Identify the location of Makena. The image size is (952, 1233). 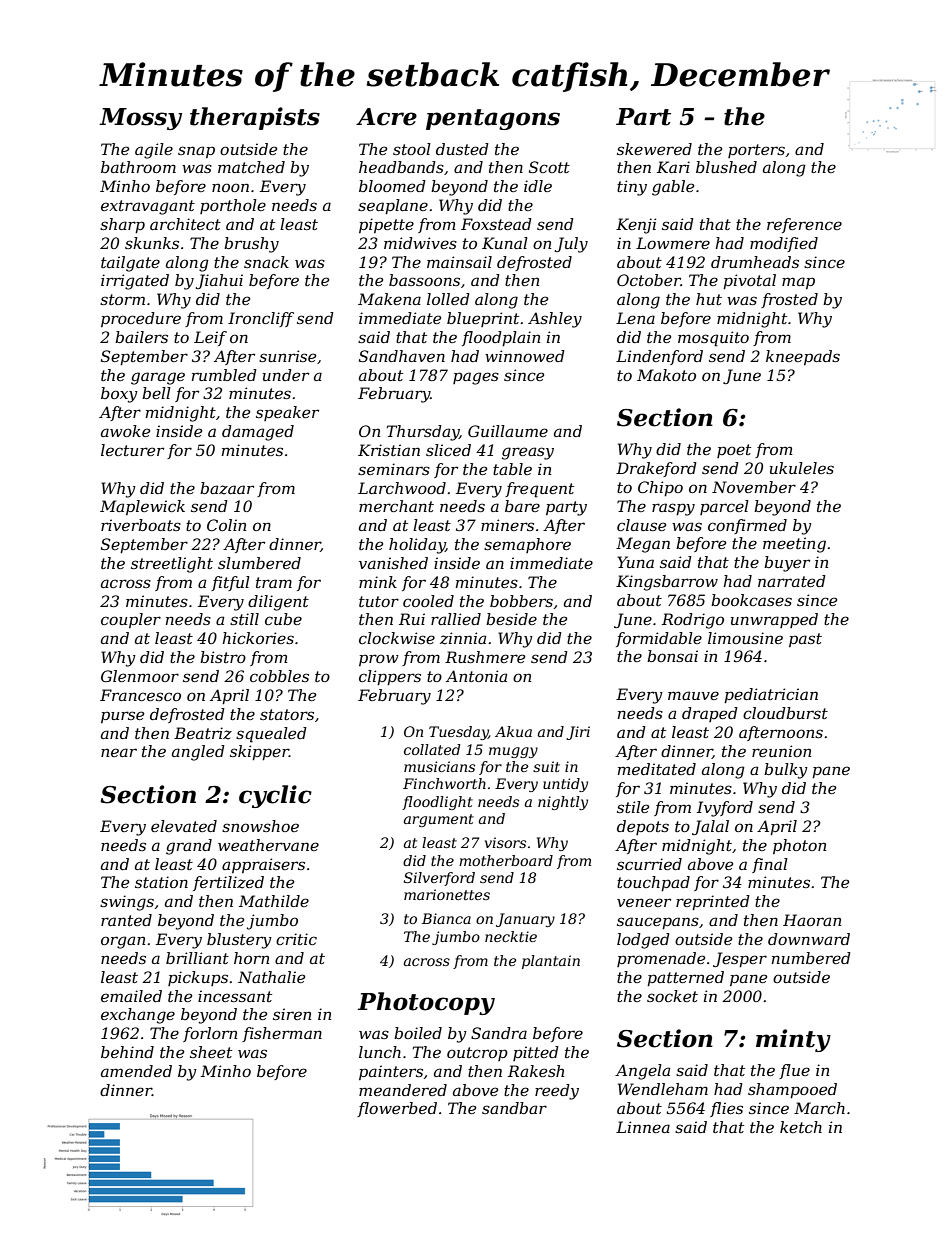
(389, 299).
